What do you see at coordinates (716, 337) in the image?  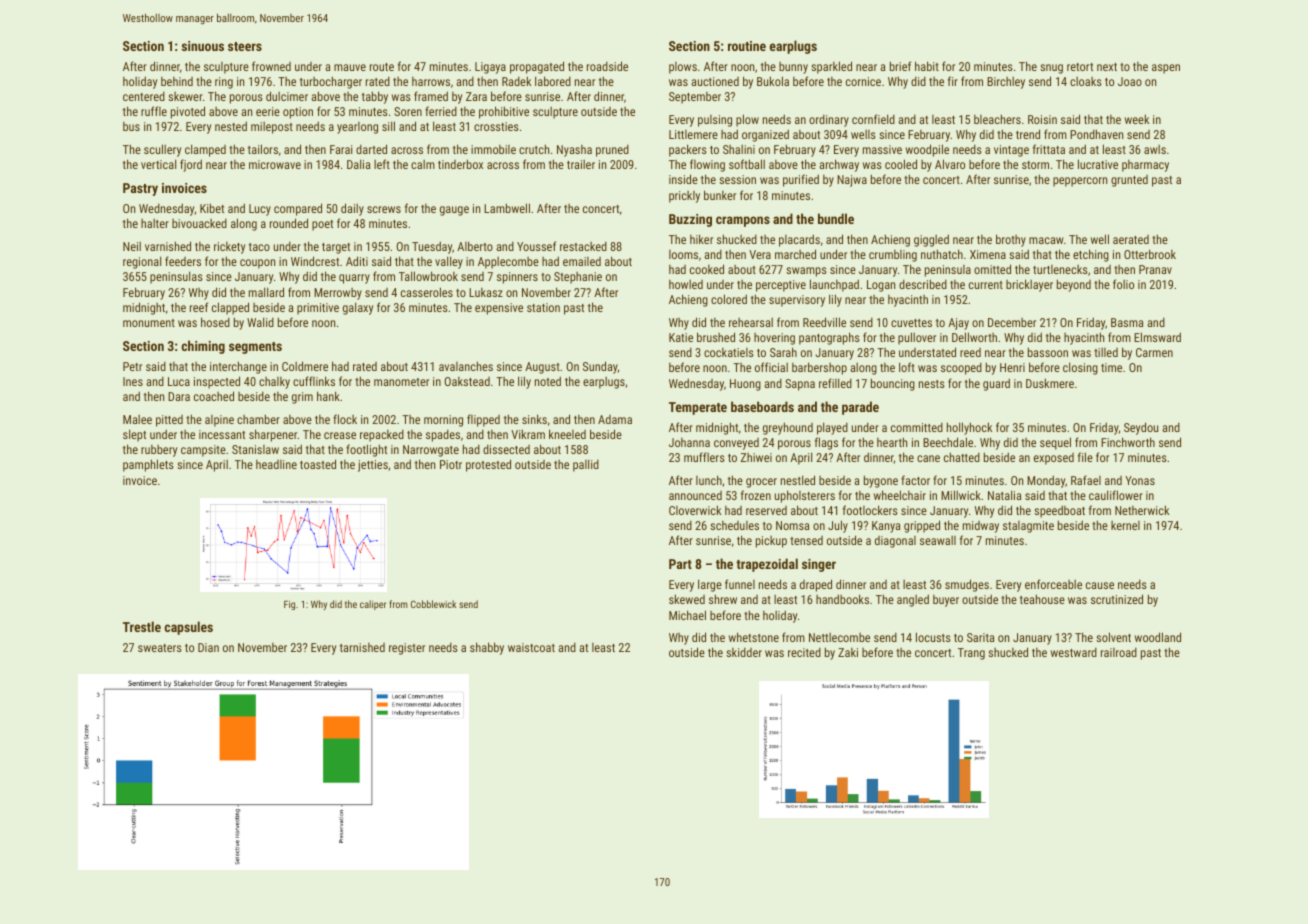 I see `brushed` at bounding box center [716, 337].
